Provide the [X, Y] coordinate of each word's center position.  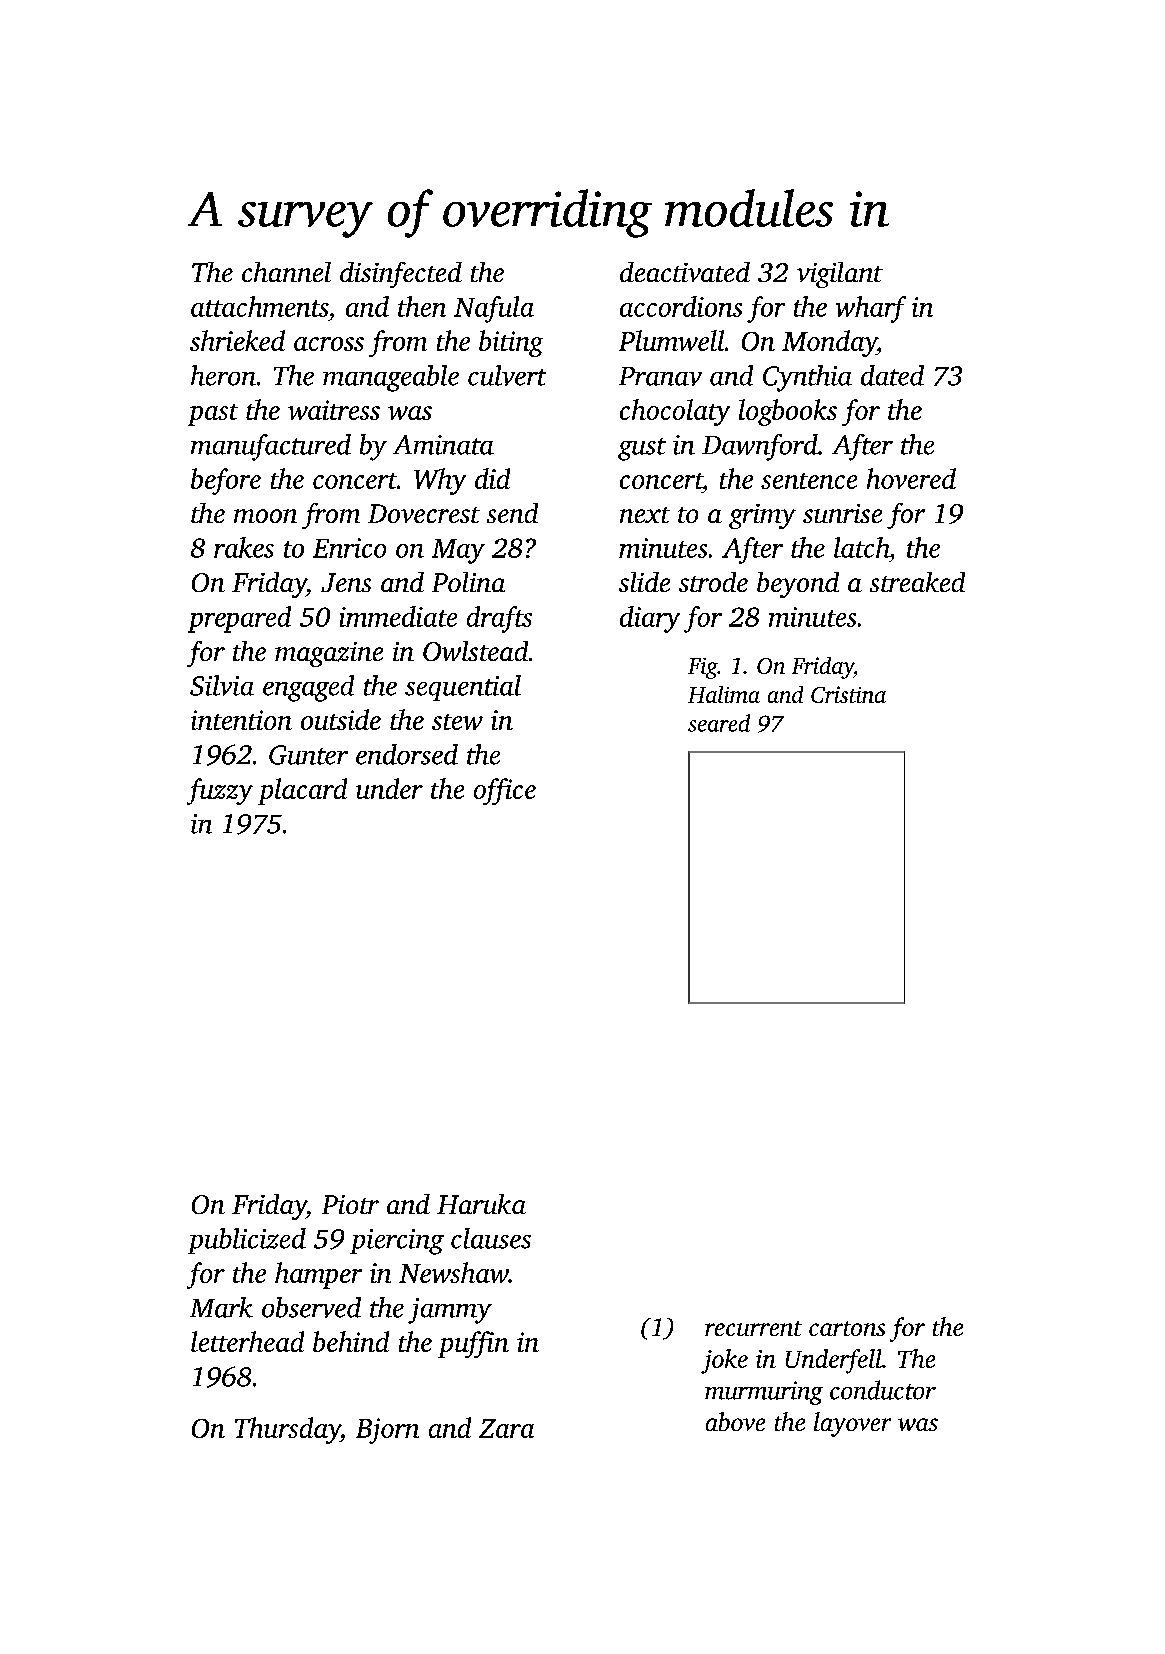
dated [892, 375]
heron [223, 375]
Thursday [287, 1430]
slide [644, 582]
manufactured [271, 447]
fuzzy [220, 791]
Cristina [848, 694]
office [505, 791]
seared [719, 723]
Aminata [443, 445]
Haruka [481, 1204]
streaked [917, 582]
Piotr [350, 1204]
